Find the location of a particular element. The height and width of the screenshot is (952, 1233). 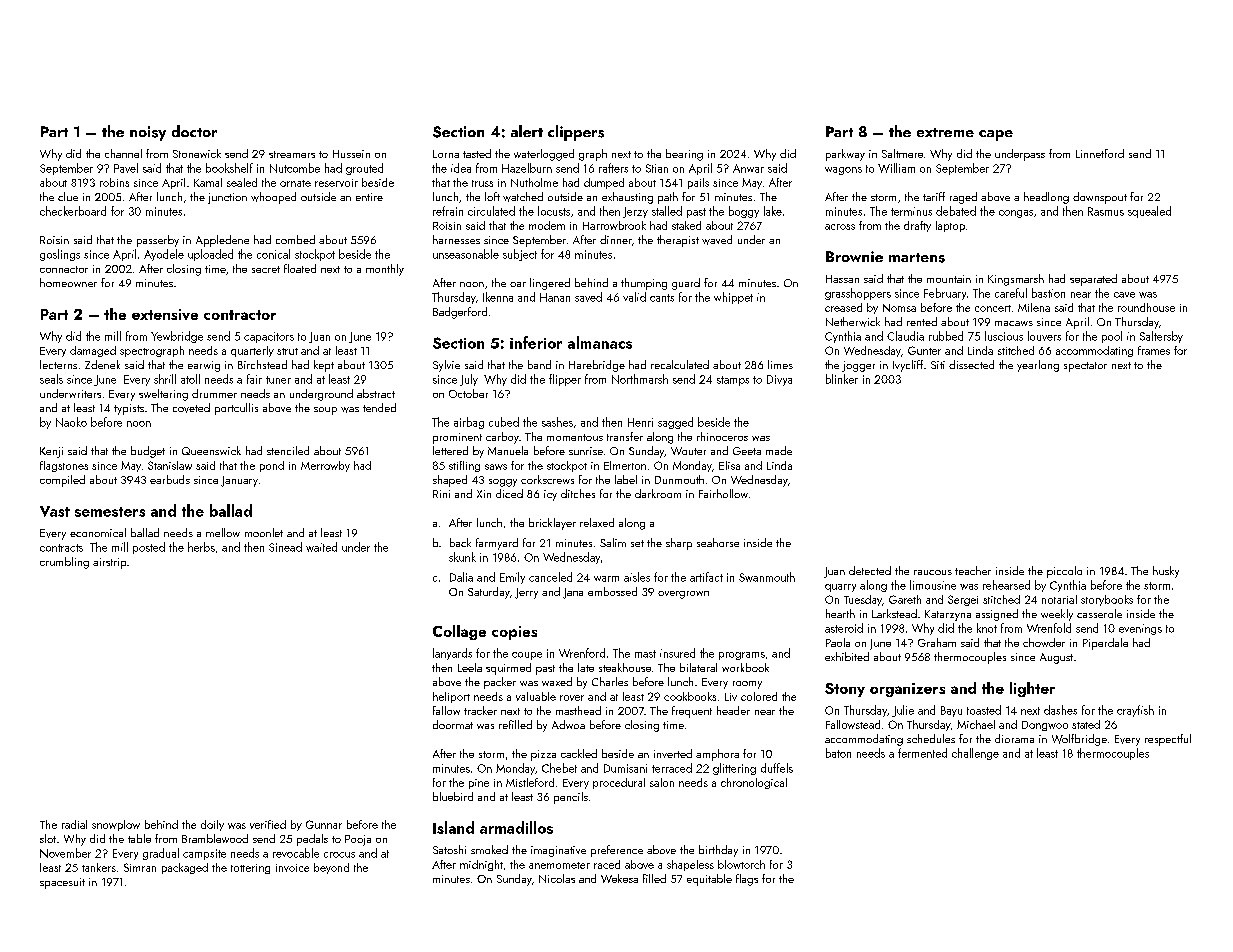

yearlong is located at coordinates (1038, 366).
